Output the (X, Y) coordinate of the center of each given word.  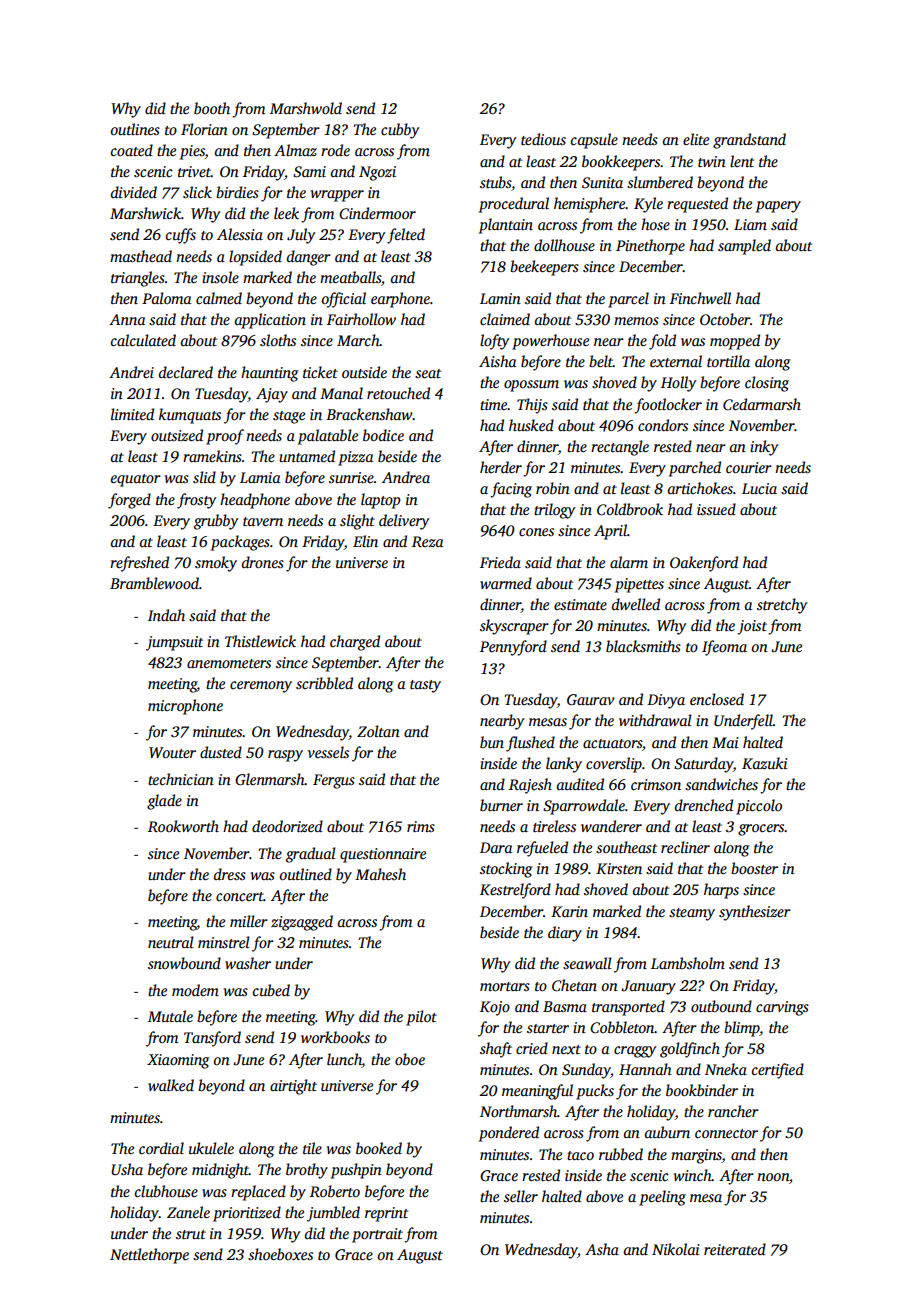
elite (696, 139)
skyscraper (514, 627)
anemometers (229, 663)
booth (212, 108)
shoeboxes (280, 1254)
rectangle (620, 448)
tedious (543, 139)
